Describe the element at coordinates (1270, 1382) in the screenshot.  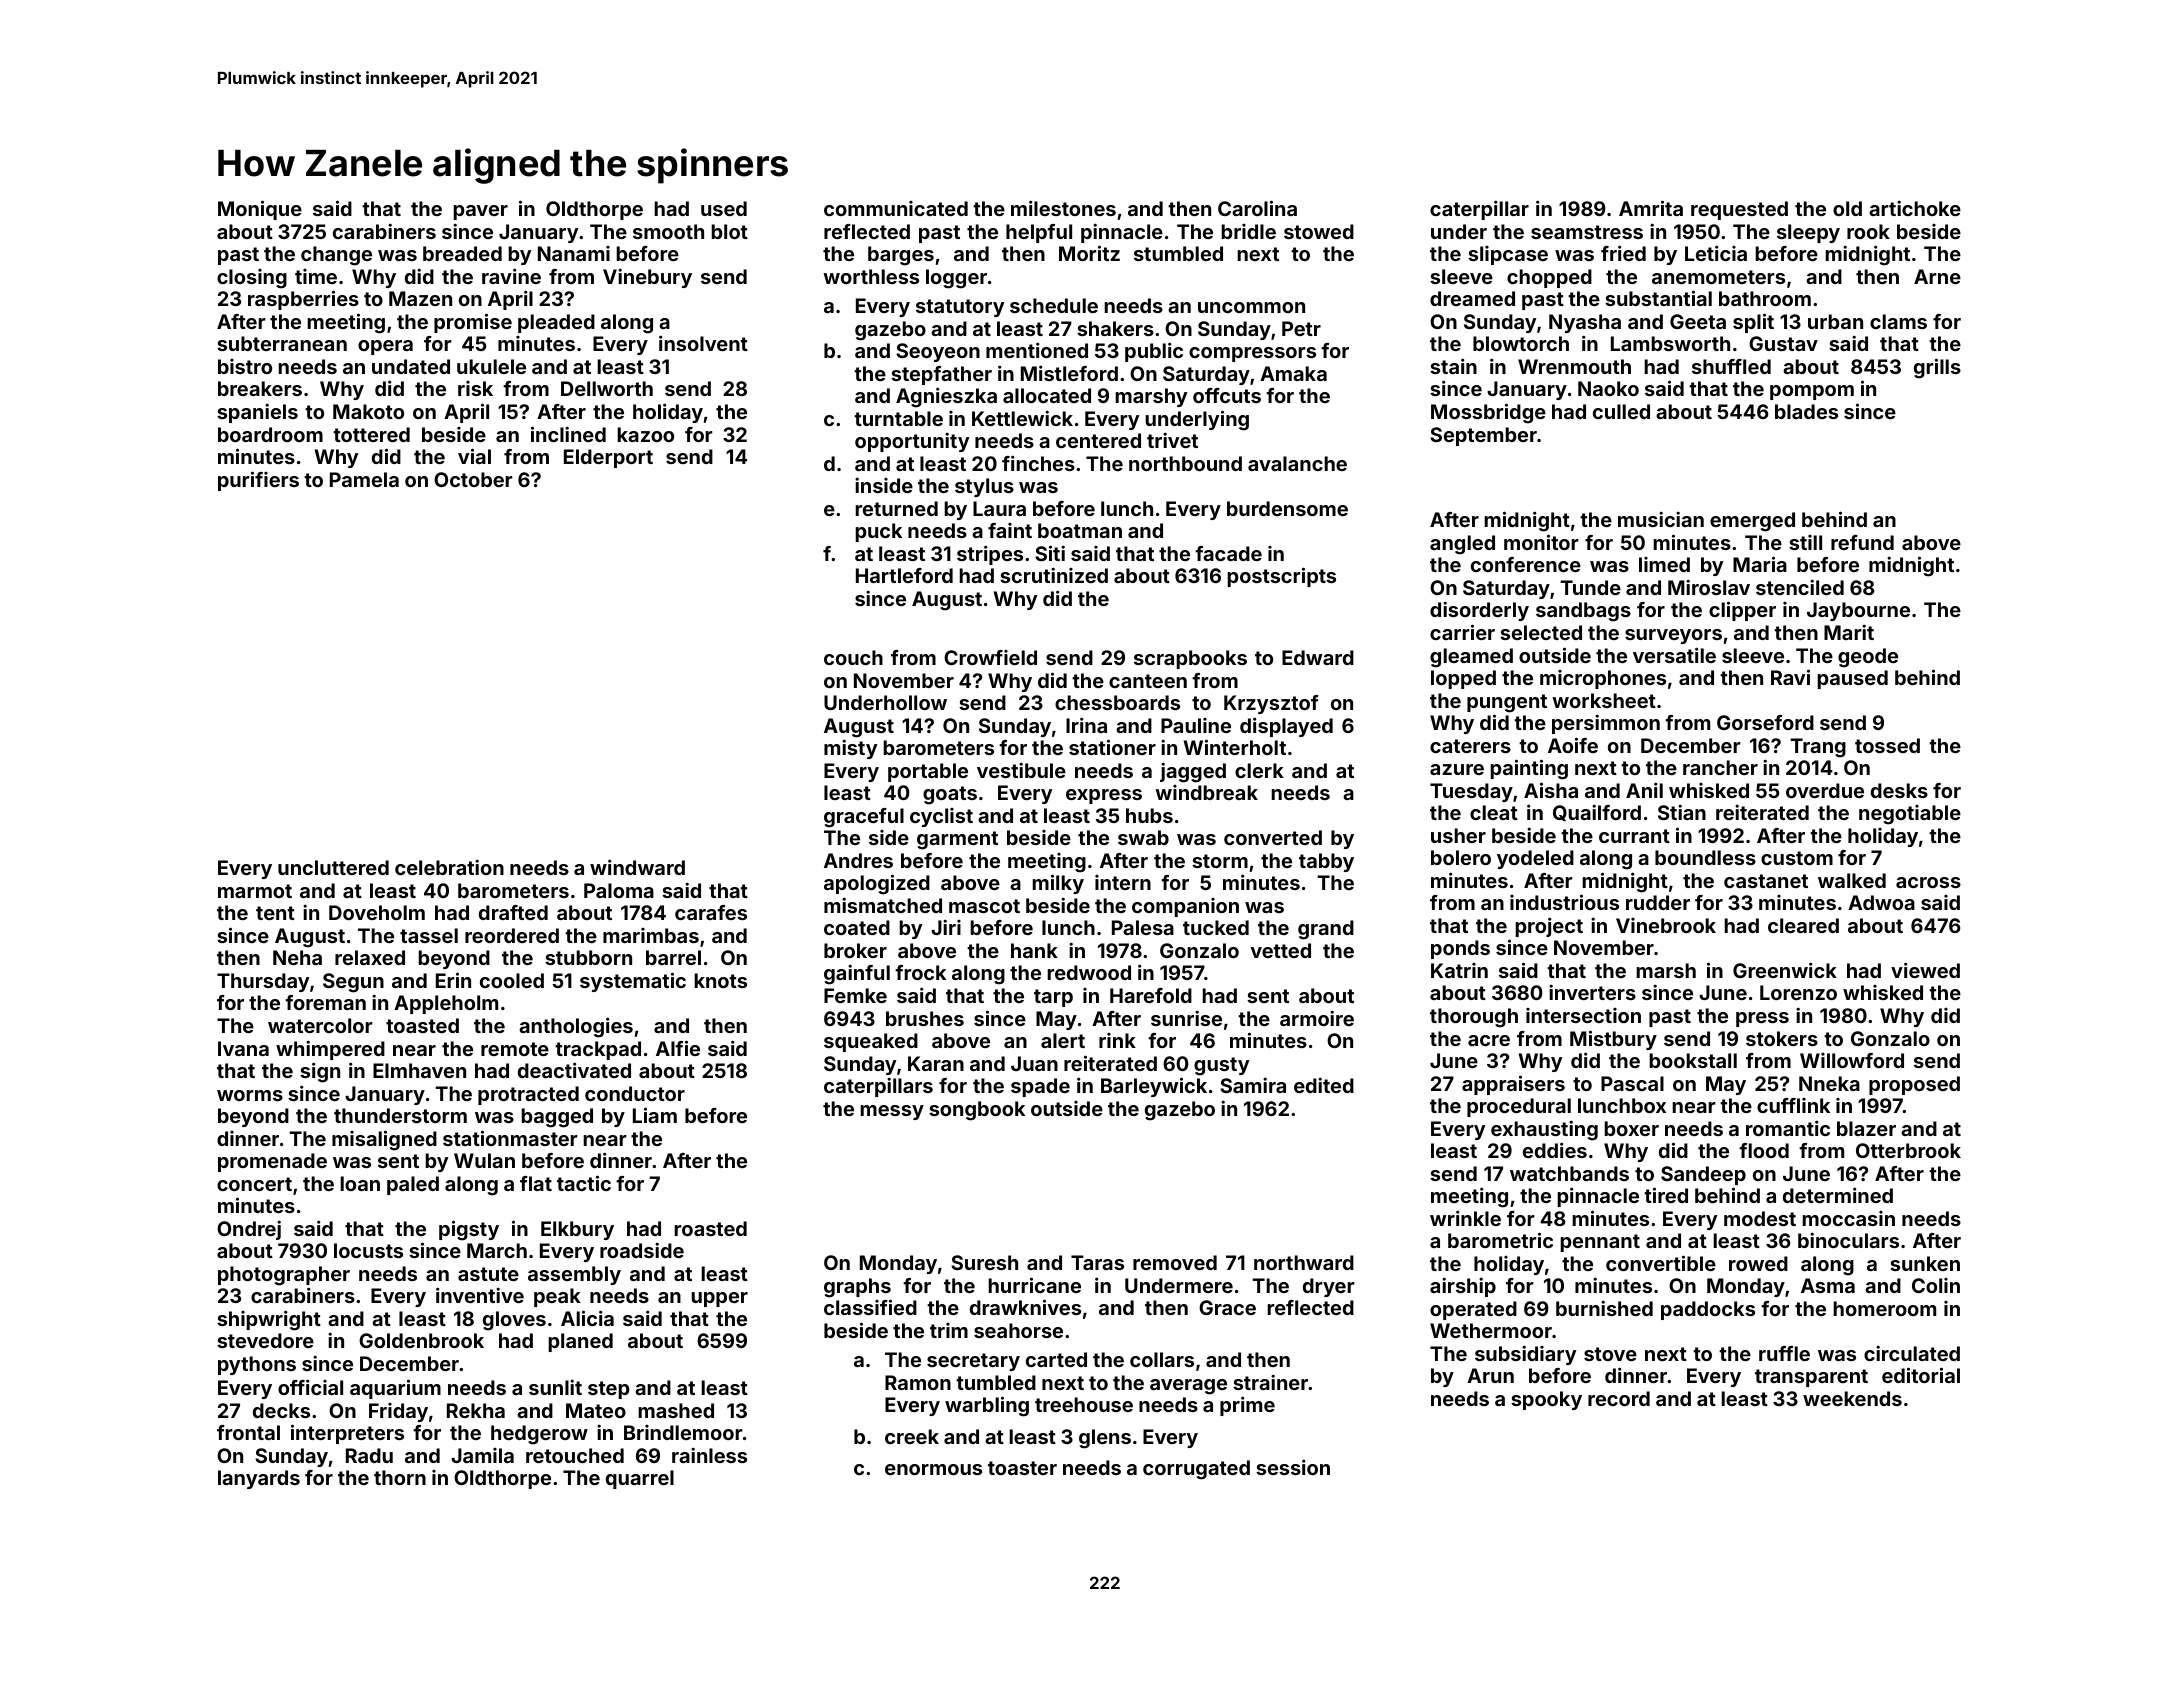
I see `strainer` at that location.
